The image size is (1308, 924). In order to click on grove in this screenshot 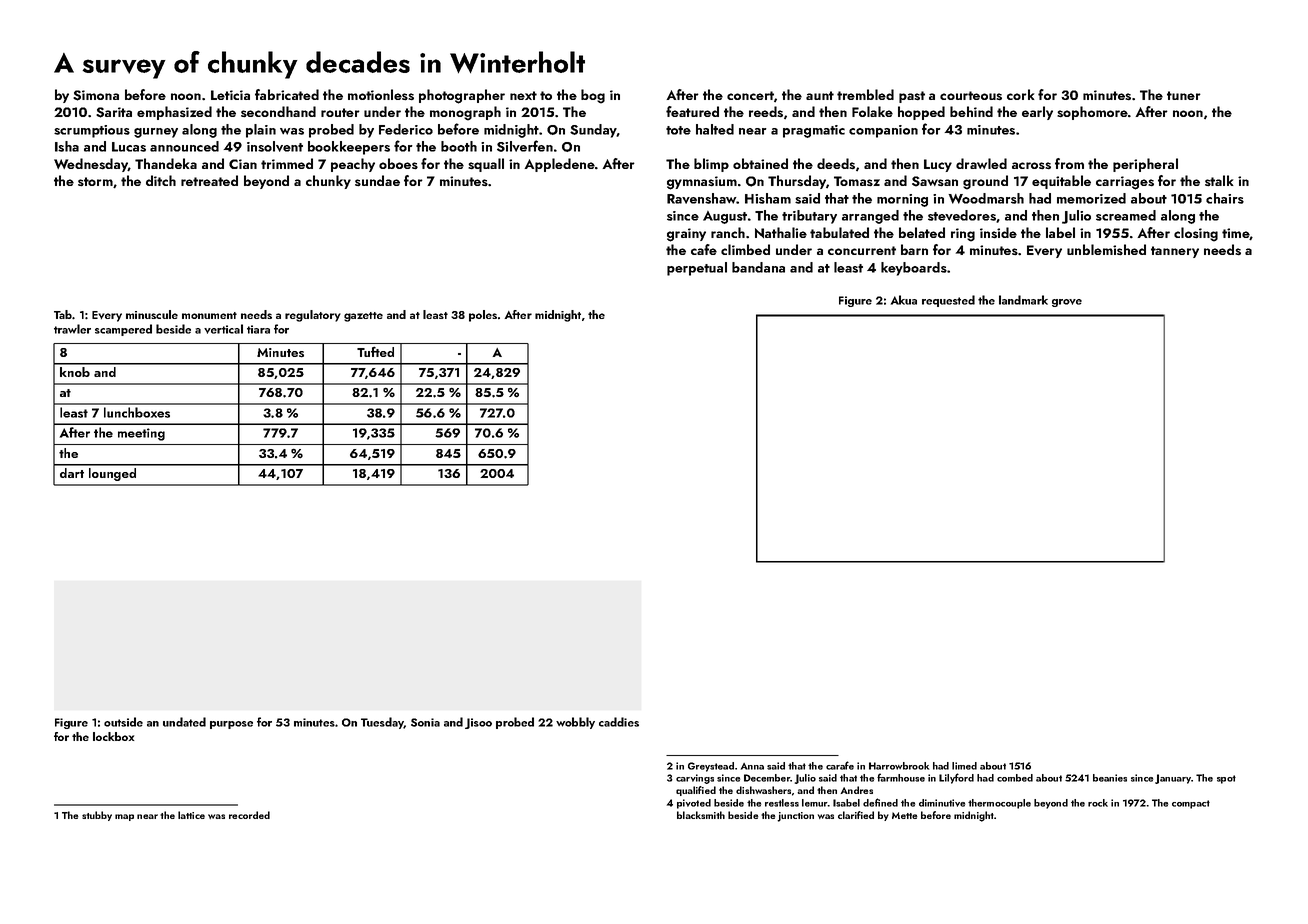, I will do `click(1067, 303)`.
